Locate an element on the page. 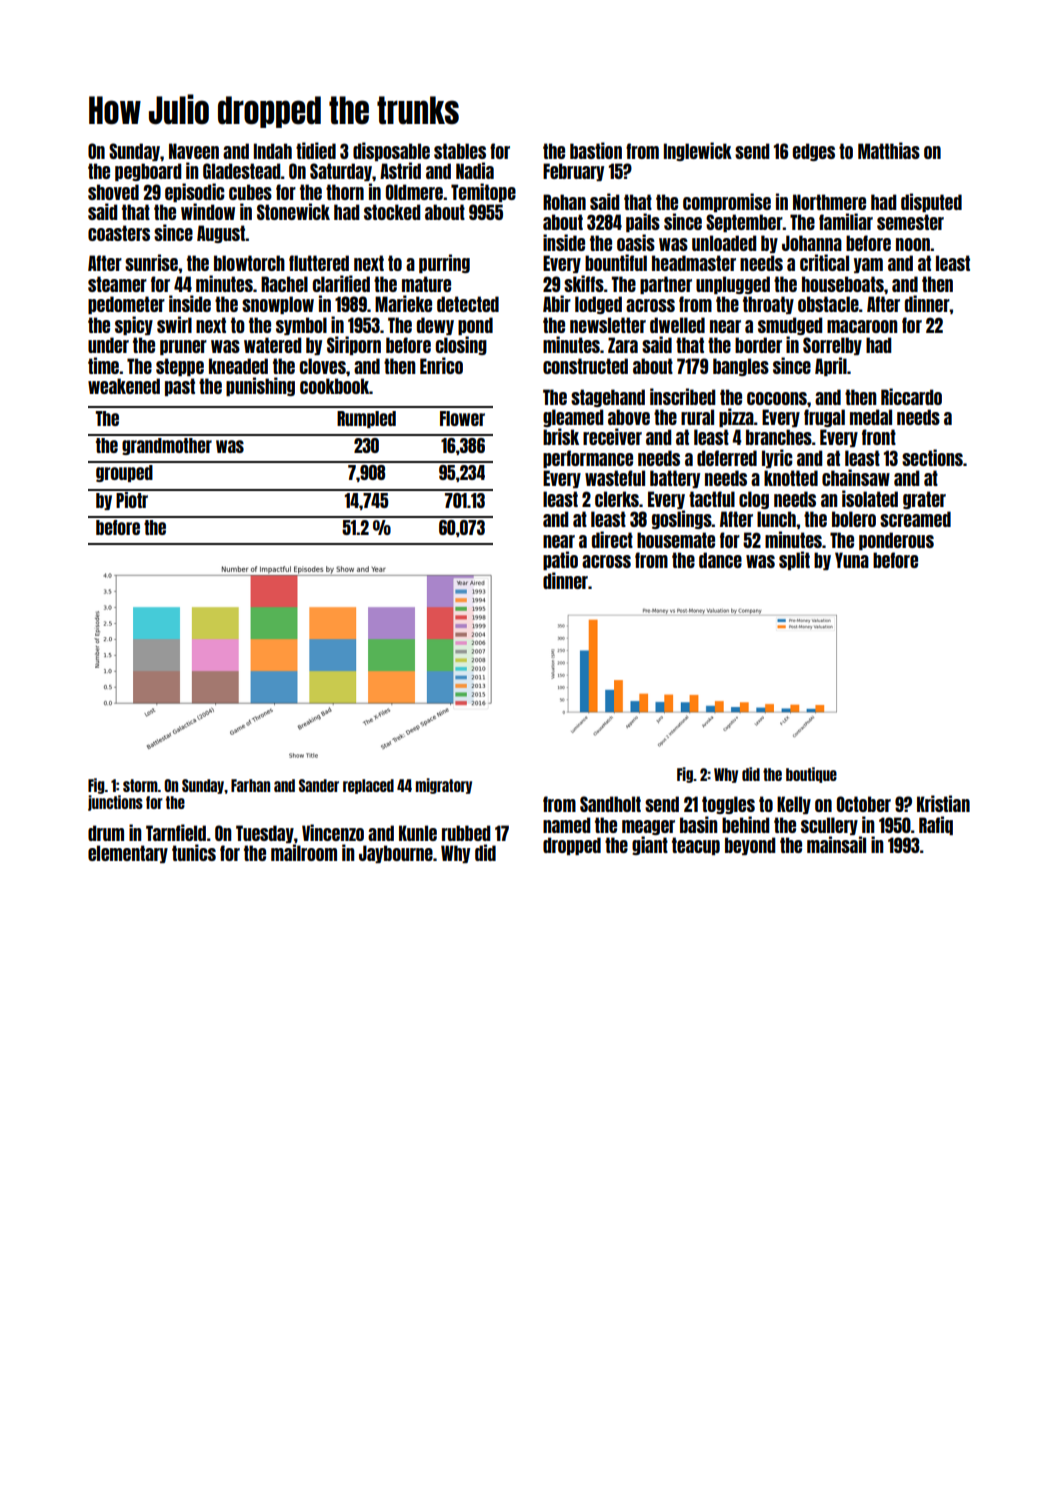 This image has width=1059, height=1504. Tarnfield is located at coordinates (176, 832).
